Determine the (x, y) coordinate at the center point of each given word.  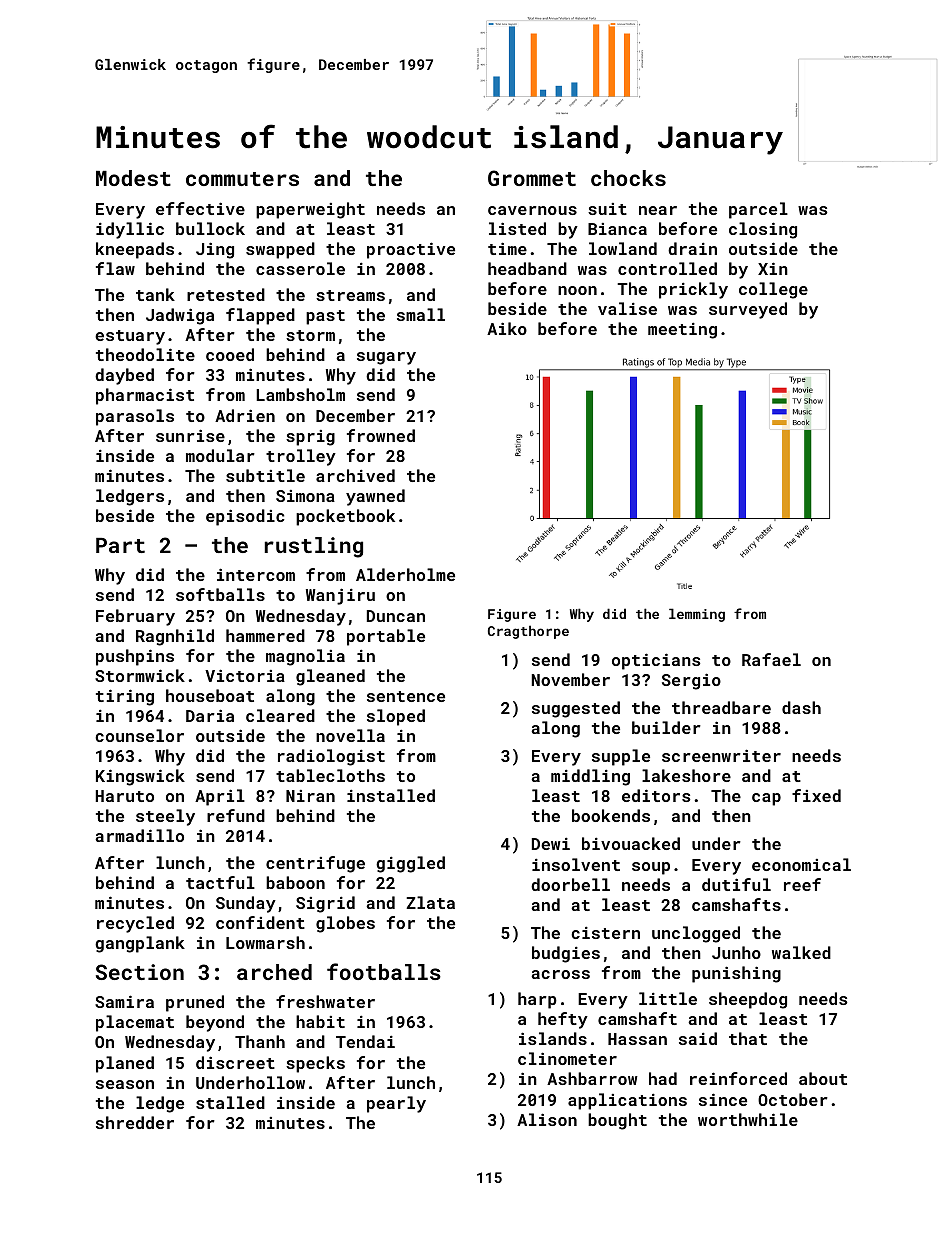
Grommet (532, 178)
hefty (563, 1020)
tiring (125, 697)
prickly (693, 290)
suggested (576, 709)
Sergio (691, 681)
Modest (133, 178)
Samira (124, 1001)
